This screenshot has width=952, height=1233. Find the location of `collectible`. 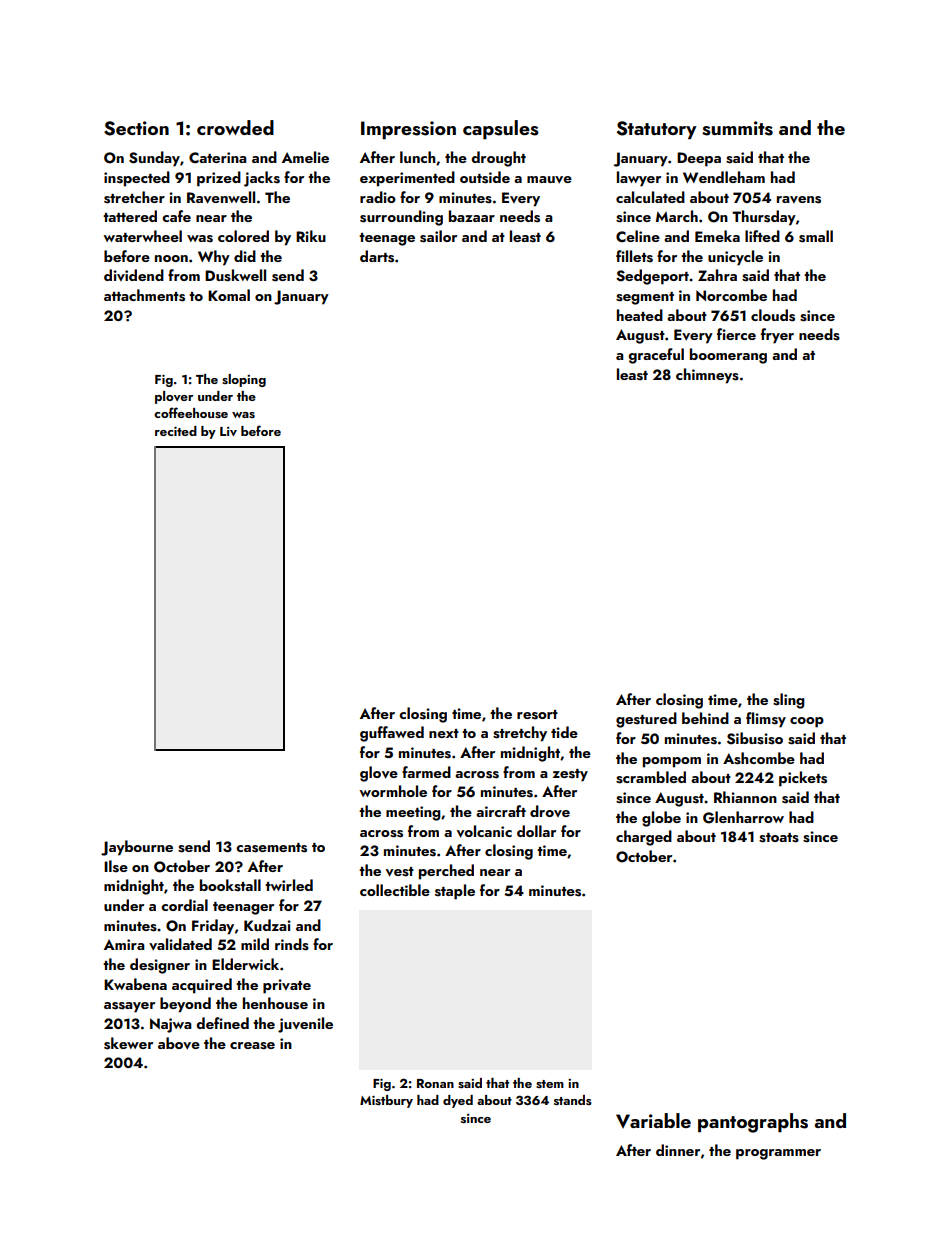

collectible is located at coordinates (395, 890).
